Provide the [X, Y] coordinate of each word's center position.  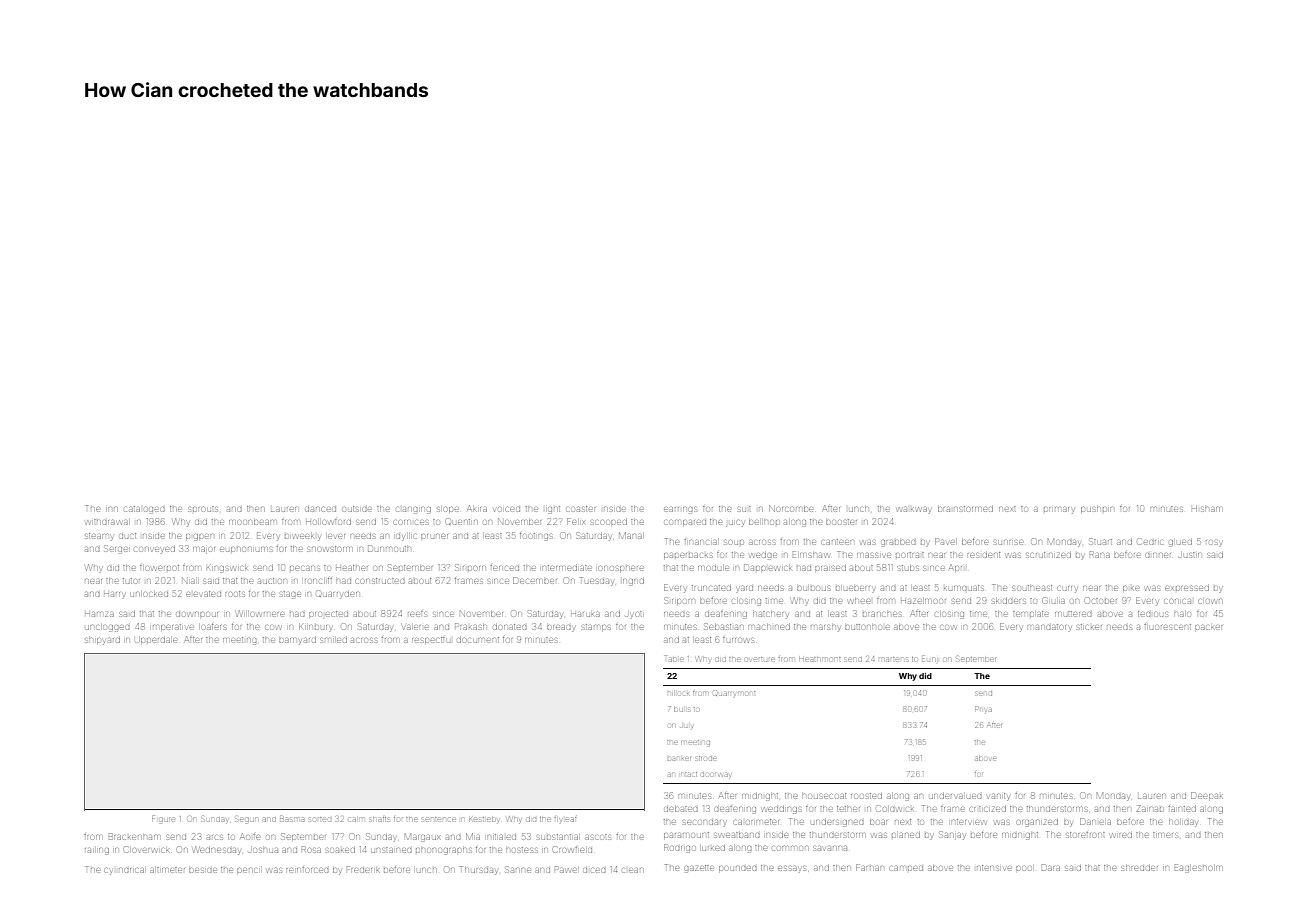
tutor [131, 581]
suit [745, 509]
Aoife [250, 836]
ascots [598, 837]
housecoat [824, 796]
